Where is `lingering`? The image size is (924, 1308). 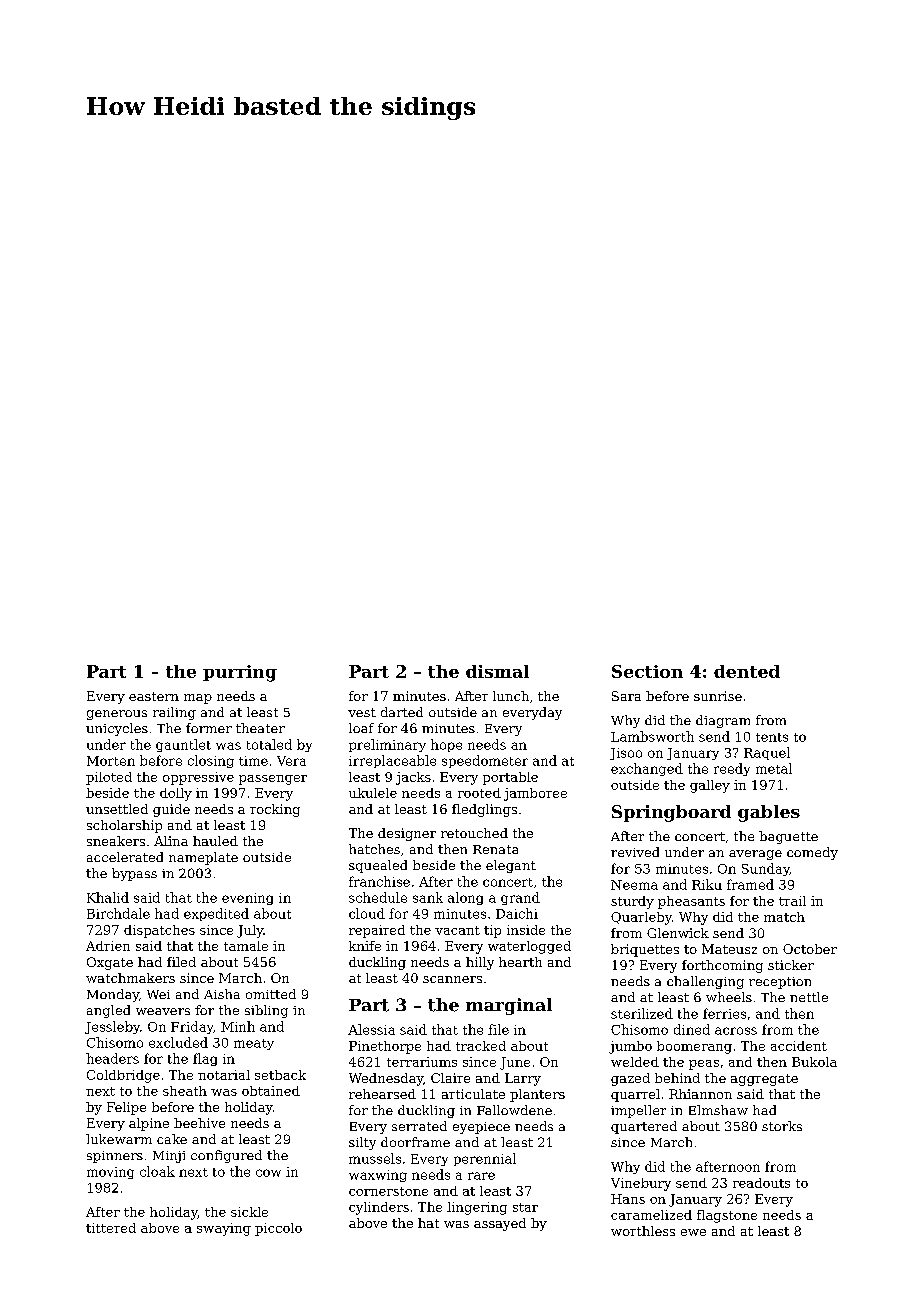
lingering is located at coordinates (477, 1208).
